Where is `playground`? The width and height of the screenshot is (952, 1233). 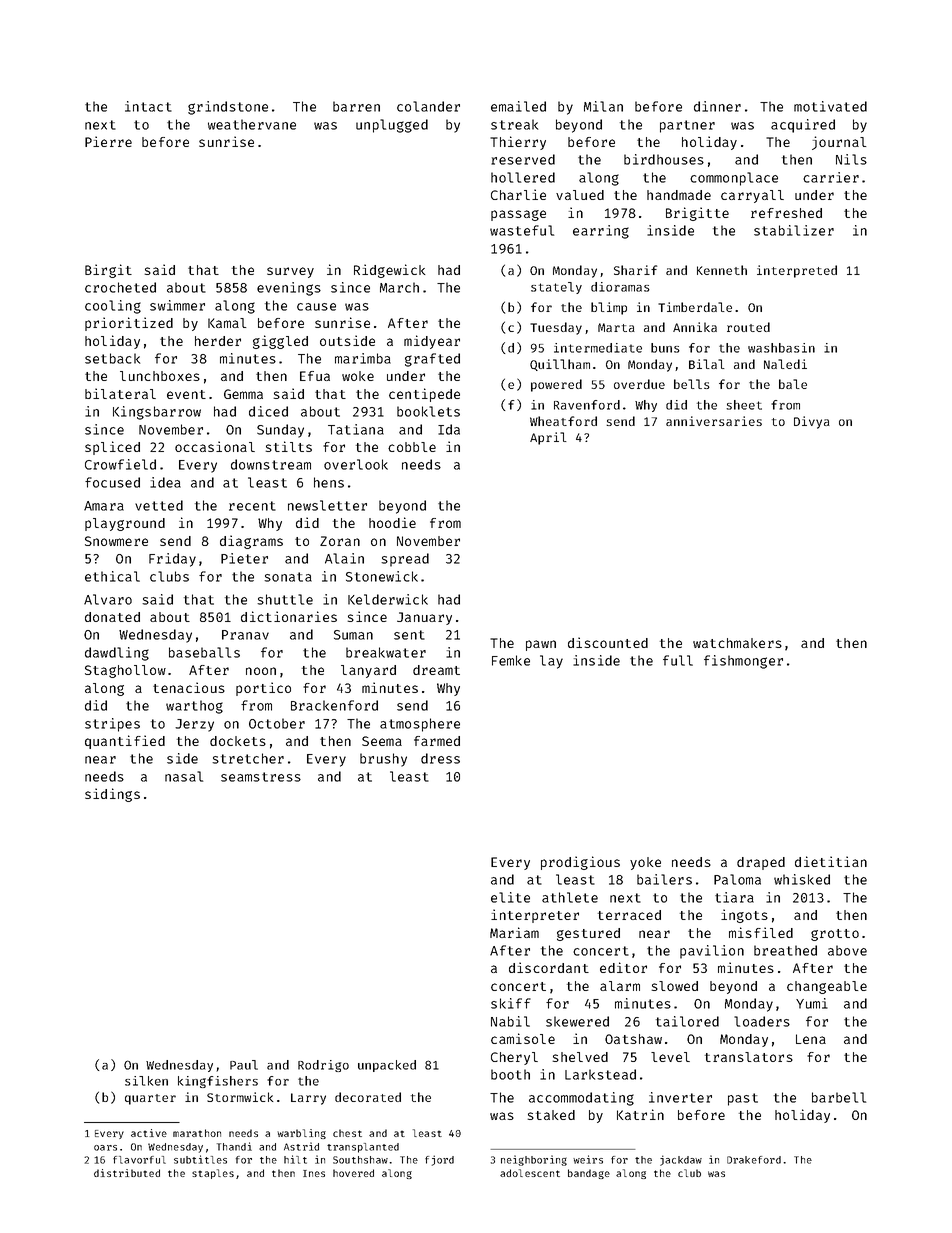 playground is located at coordinates (125, 524).
